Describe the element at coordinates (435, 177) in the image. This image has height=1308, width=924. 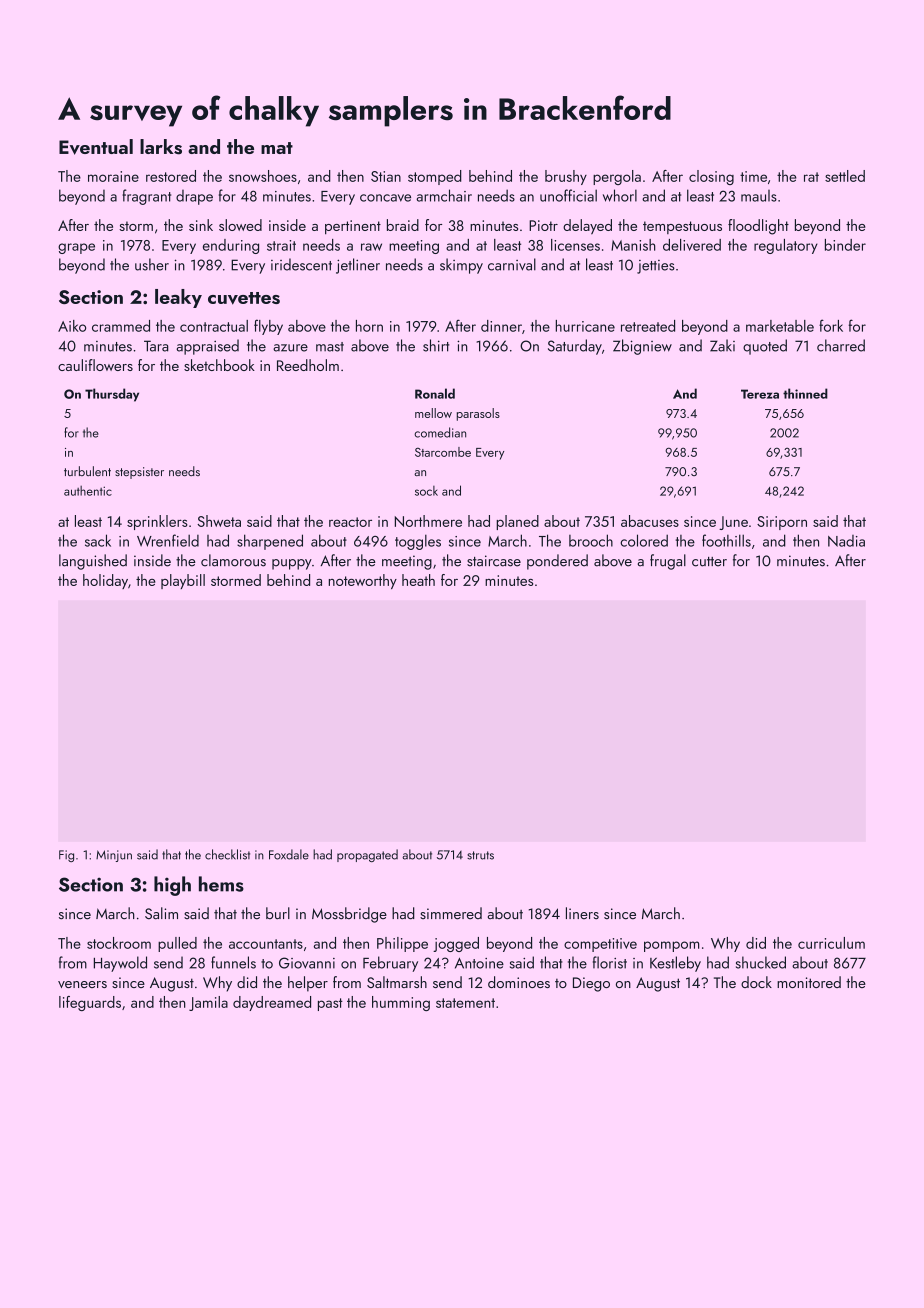
I see `stomped` at that location.
